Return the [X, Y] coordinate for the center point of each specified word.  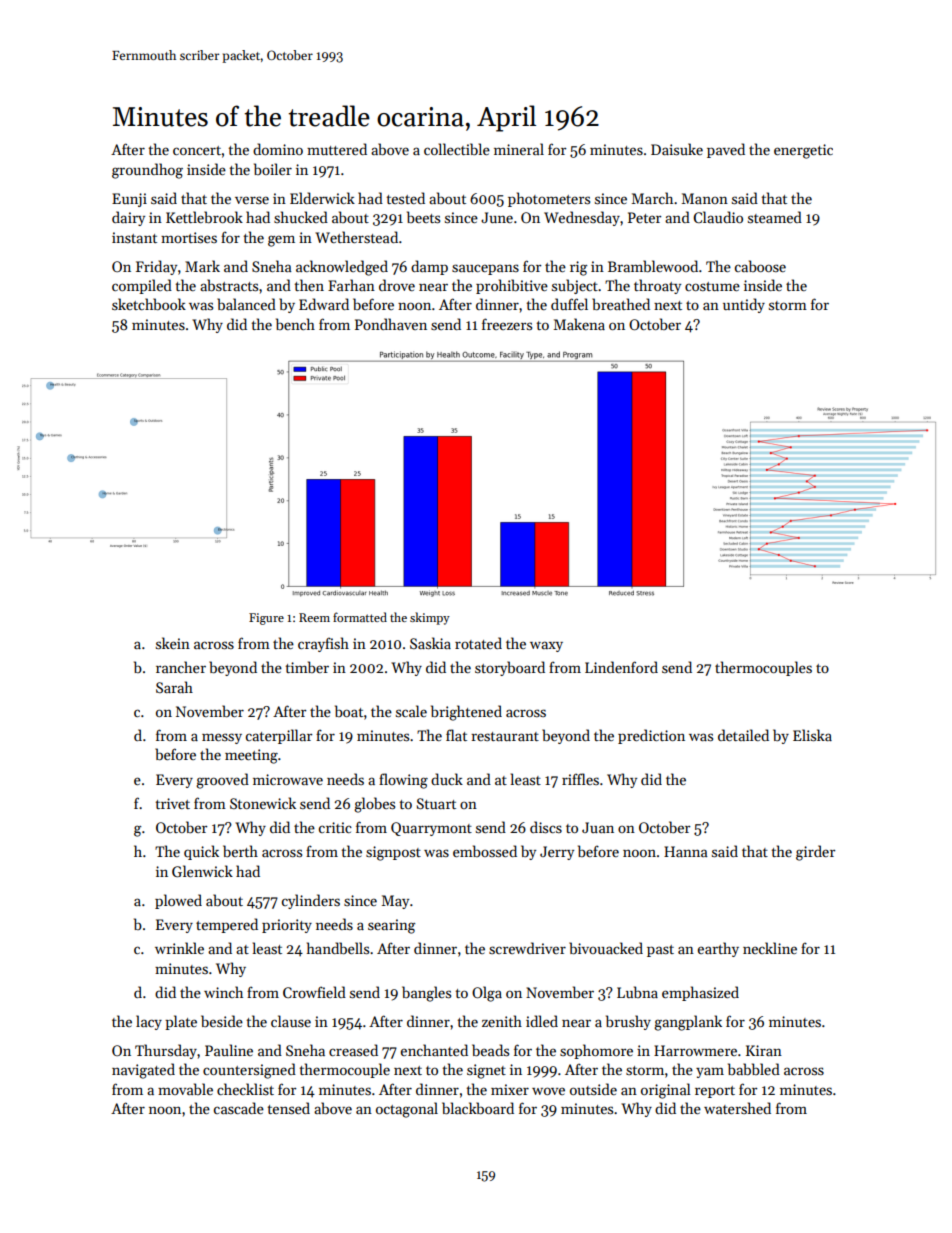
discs [546, 827]
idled [542, 1021]
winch [223, 992]
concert [197, 150]
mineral [519, 149]
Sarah [174, 687]
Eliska [812, 735]
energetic [803, 151]
